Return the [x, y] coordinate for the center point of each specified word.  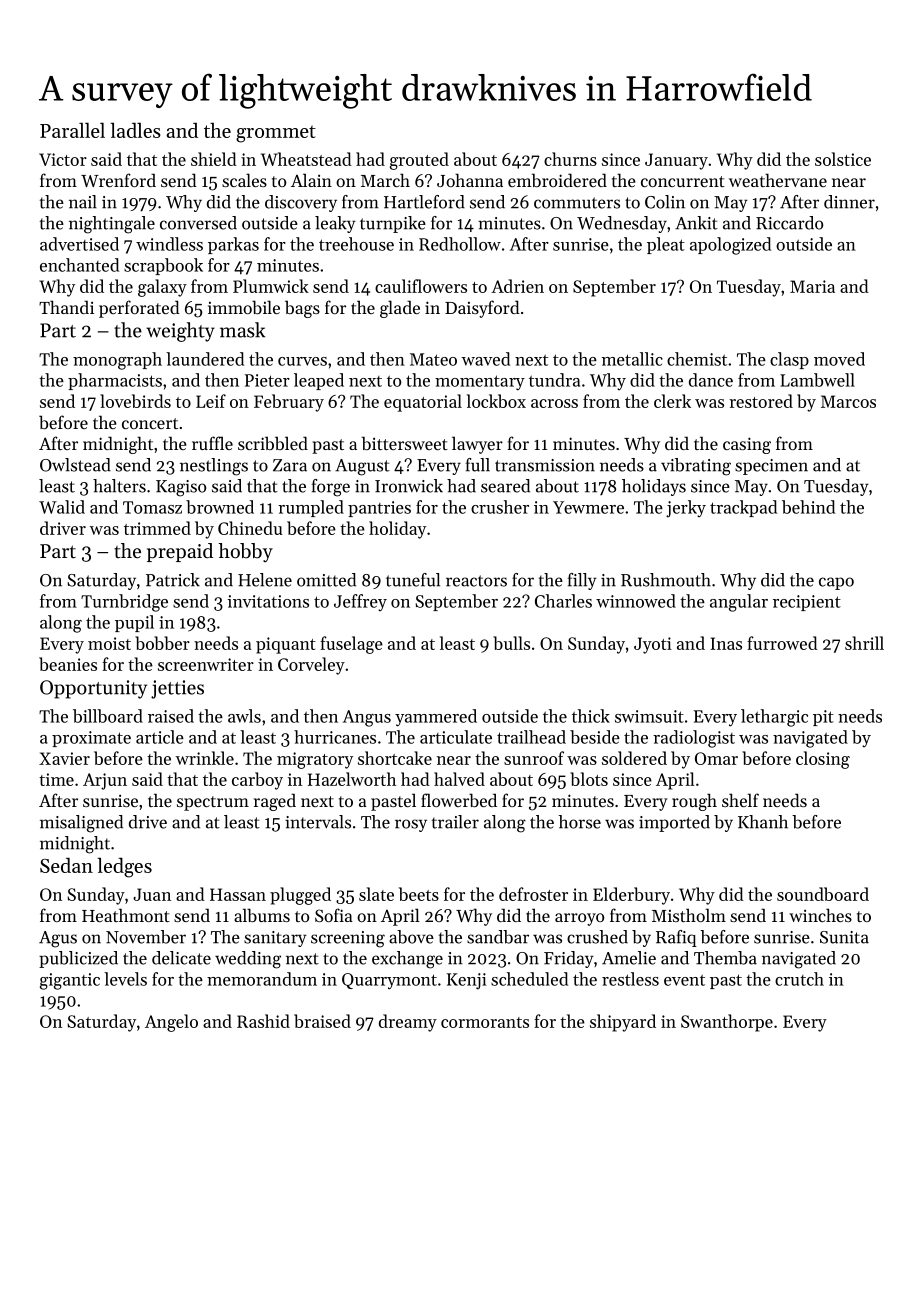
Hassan [238, 894]
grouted [419, 161]
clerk [672, 401]
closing [823, 760]
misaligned [81, 824]
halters [119, 486]
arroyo [579, 919]
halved [459, 779]
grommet [276, 134]
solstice [843, 159]
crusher [500, 507]
